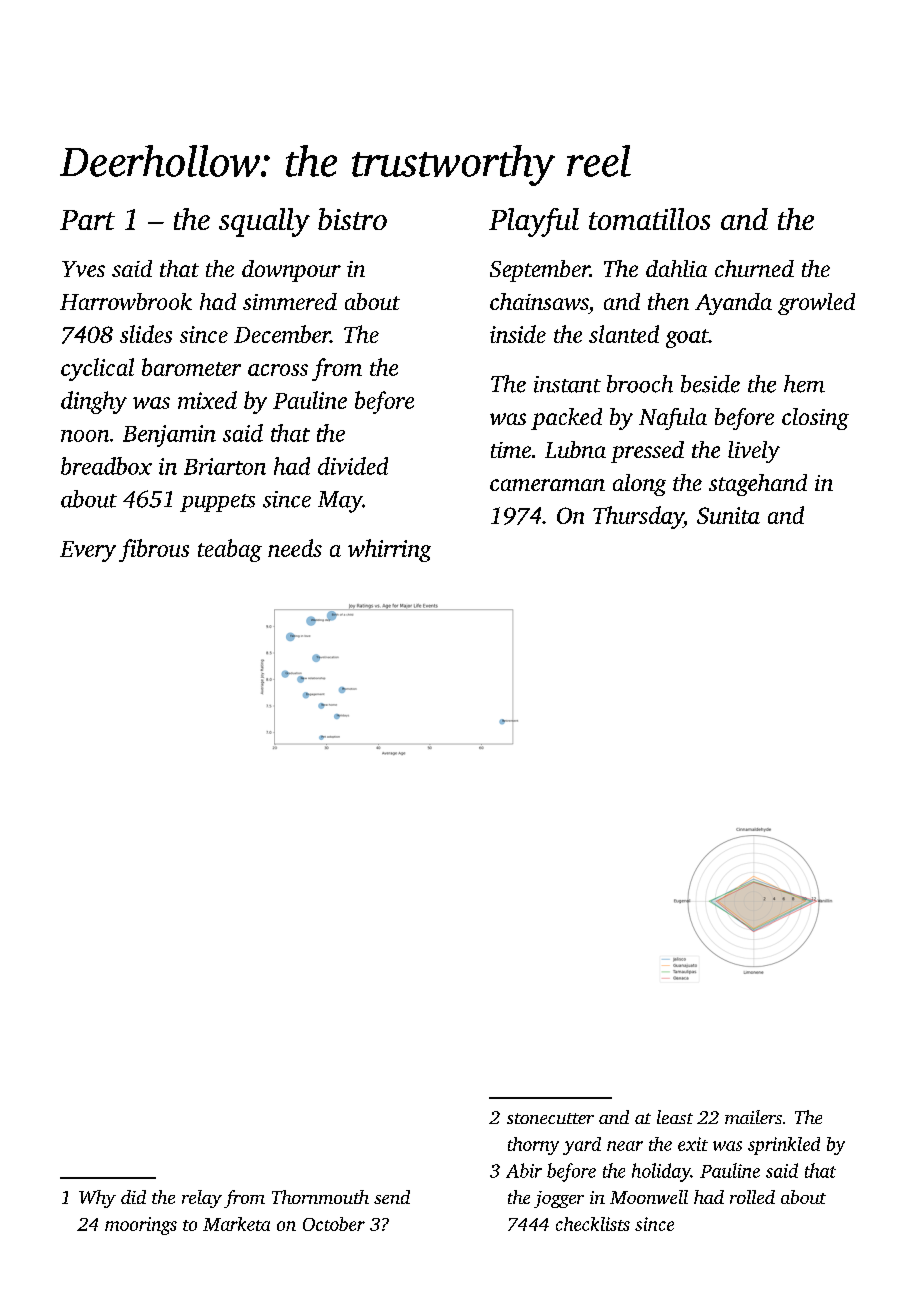 The height and width of the screenshot is (1311, 924). What do you see at coordinates (389, 550) in the screenshot?
I see `whirring` at bounding box center [389, 550].
